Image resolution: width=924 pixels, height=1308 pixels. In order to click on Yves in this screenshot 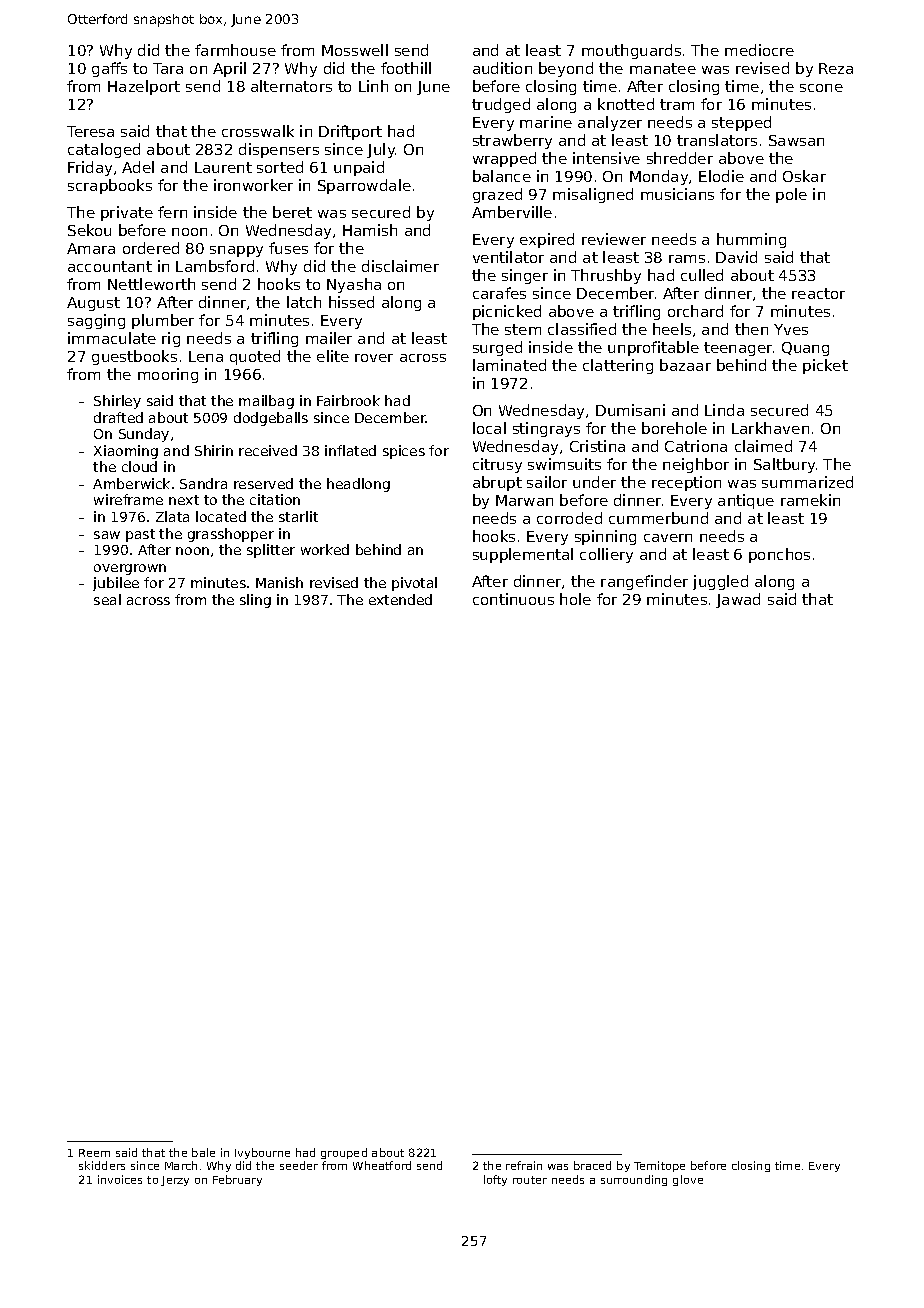, I will do `click(791, 329)`.
